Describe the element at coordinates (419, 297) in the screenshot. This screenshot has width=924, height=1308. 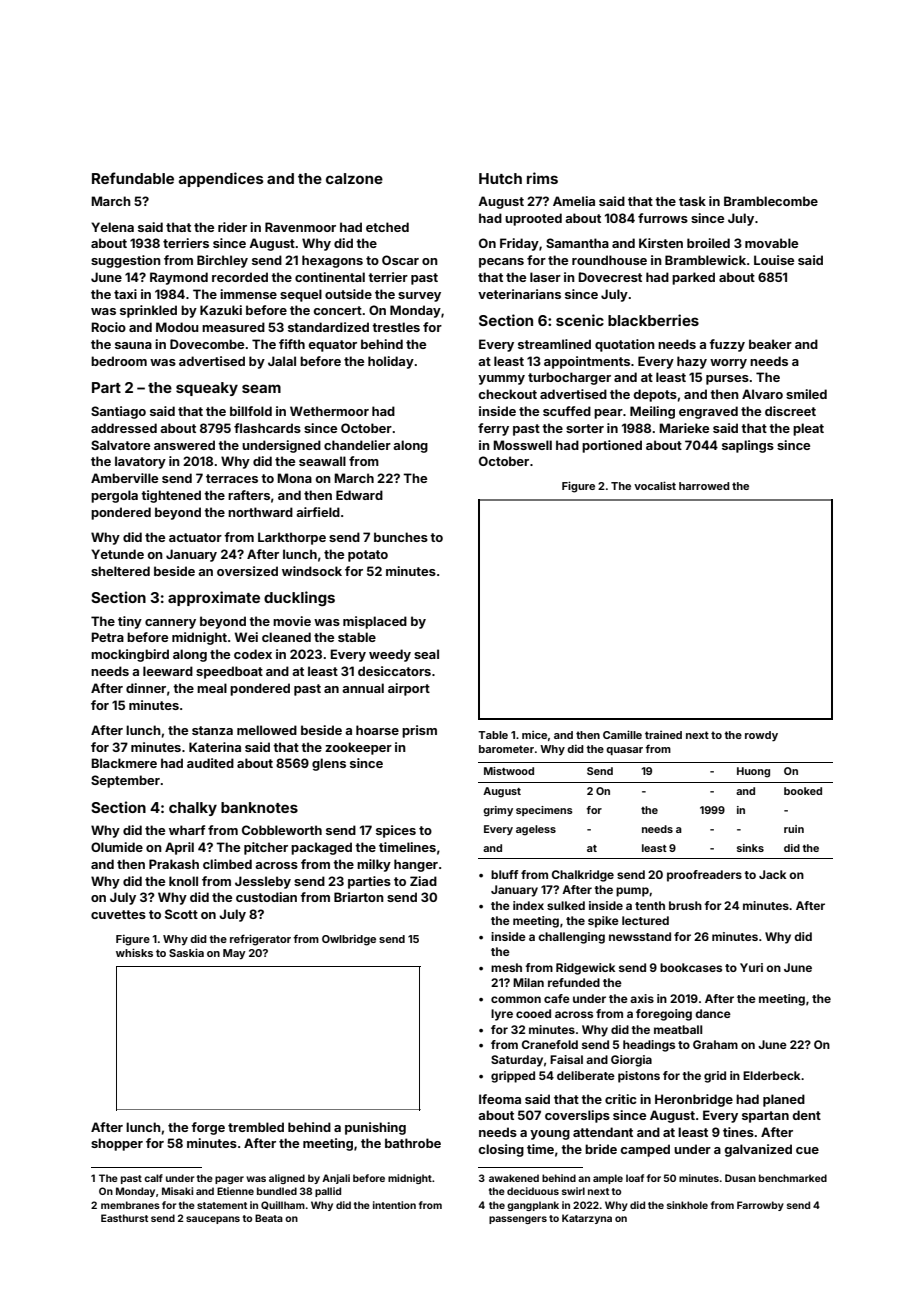
I see `survey` at that location.
